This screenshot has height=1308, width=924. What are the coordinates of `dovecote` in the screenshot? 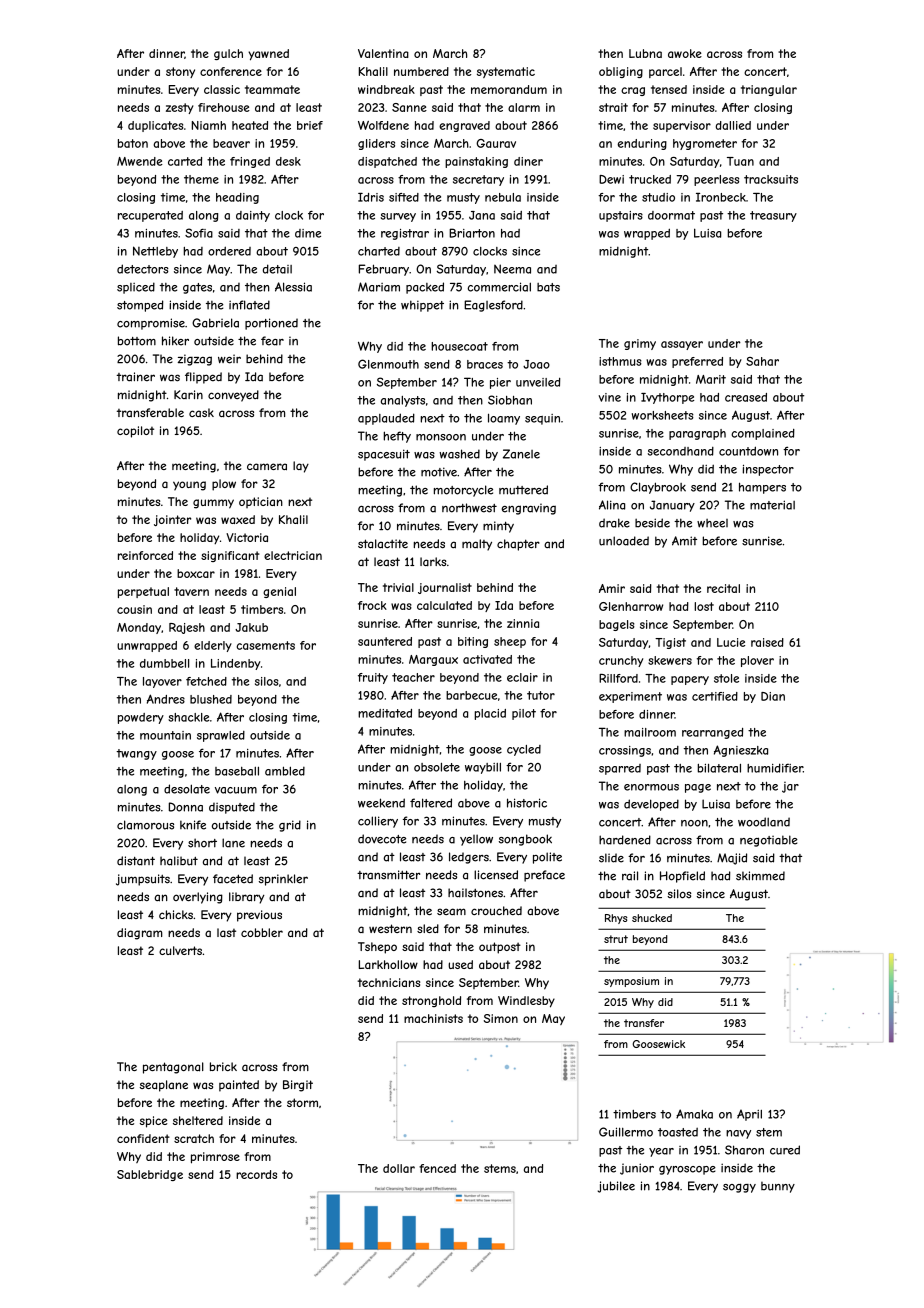 It's located at (382, 839).
